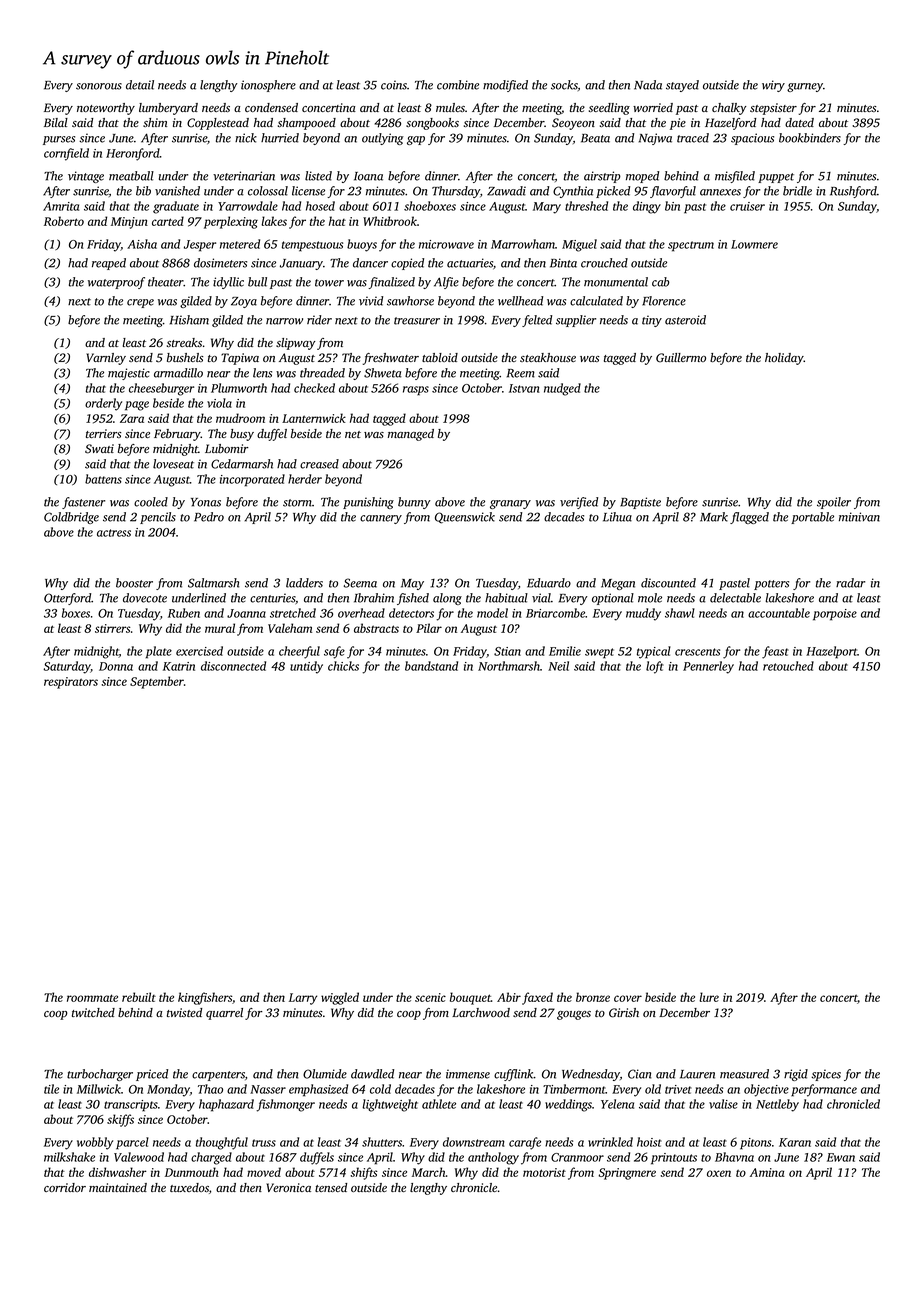 This screenshot has width=924, height=1308. What do you see at coordinates (368, 176) in the screenshot?
I see `Ioana` at bounding box center [368, 176].
